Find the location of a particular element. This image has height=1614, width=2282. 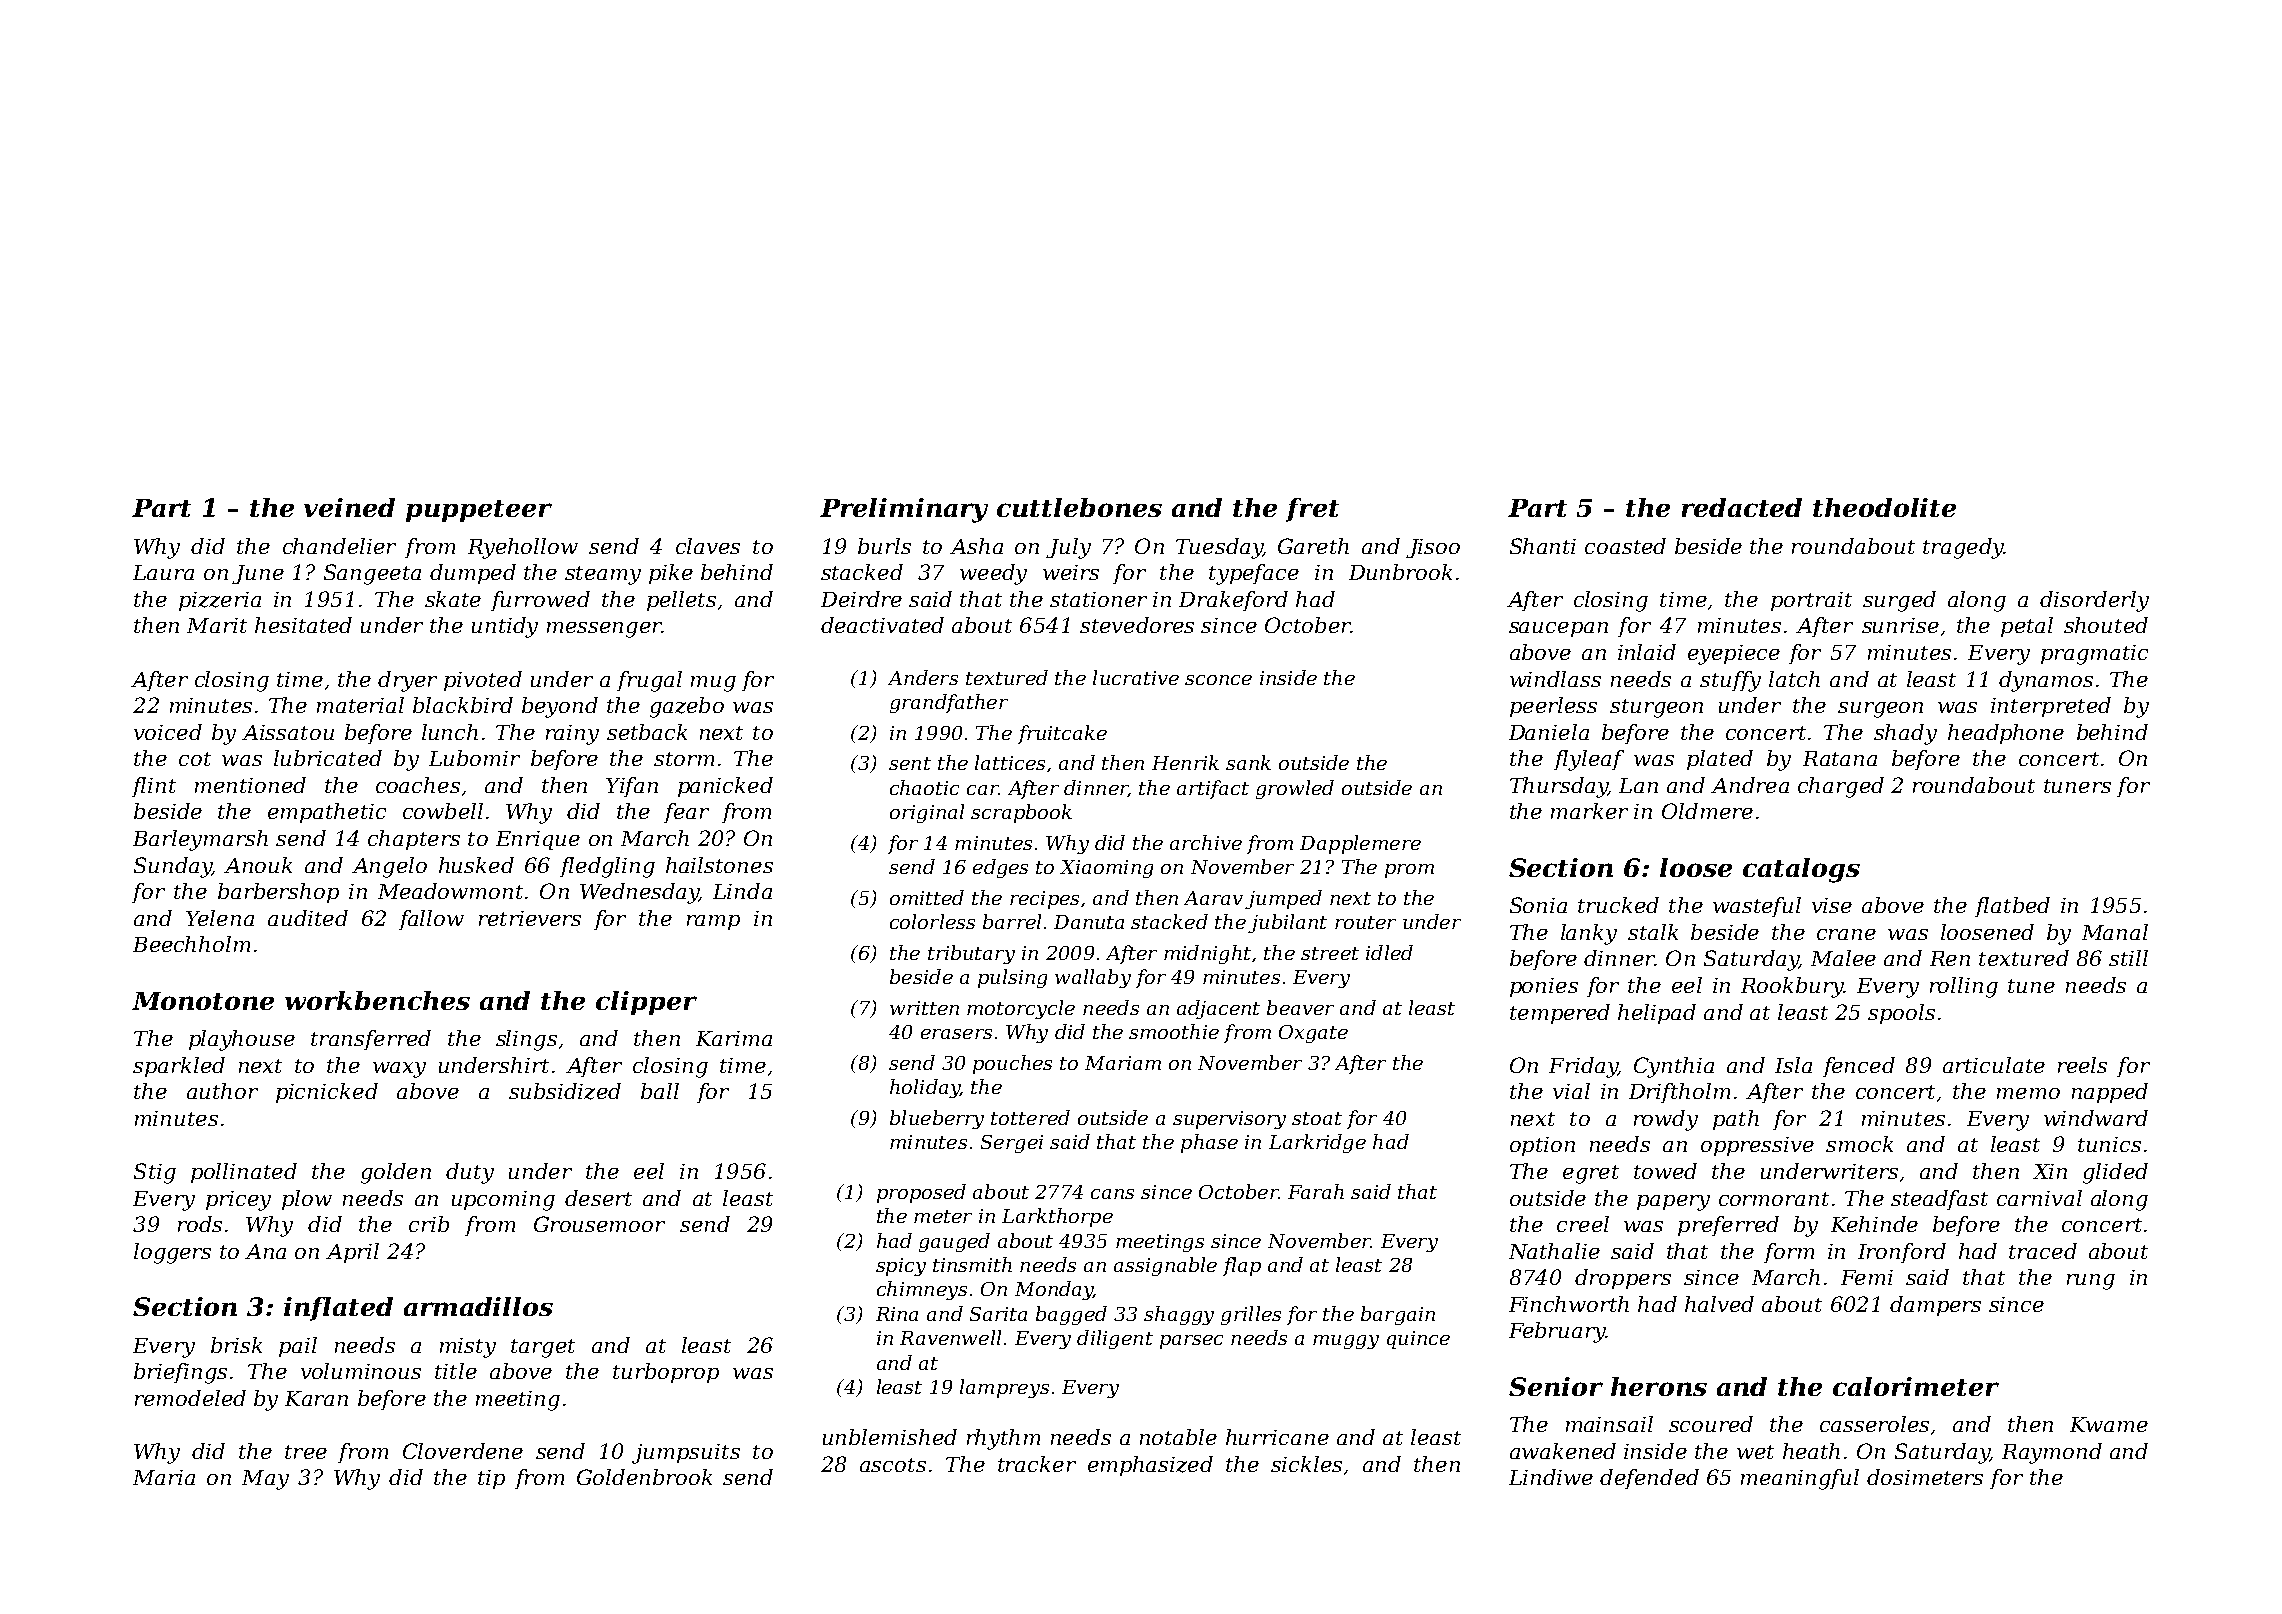

Oxgate is located at coordinates (1313, 1034).
